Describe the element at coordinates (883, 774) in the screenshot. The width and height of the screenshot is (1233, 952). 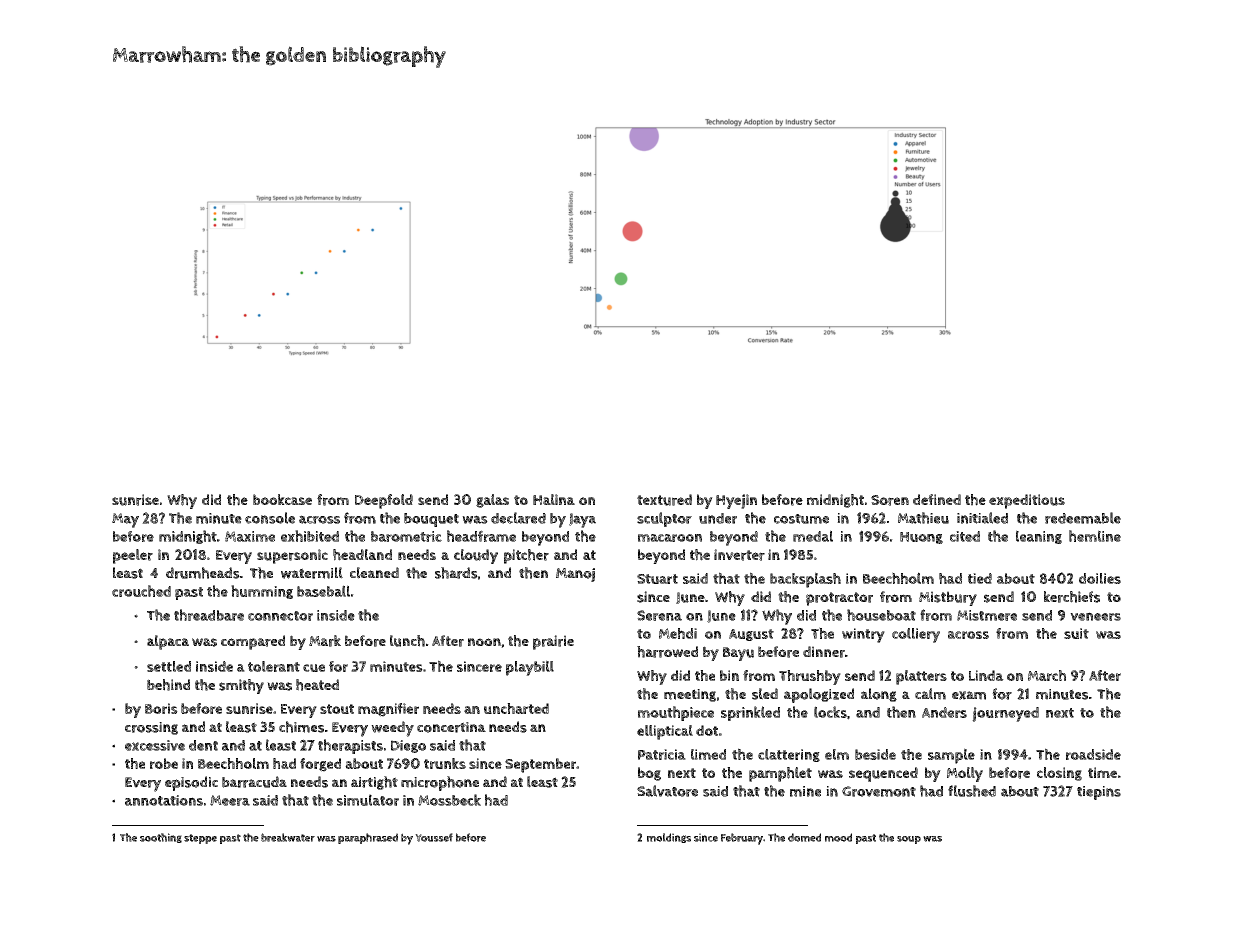
I see `sequenced` at that location.
